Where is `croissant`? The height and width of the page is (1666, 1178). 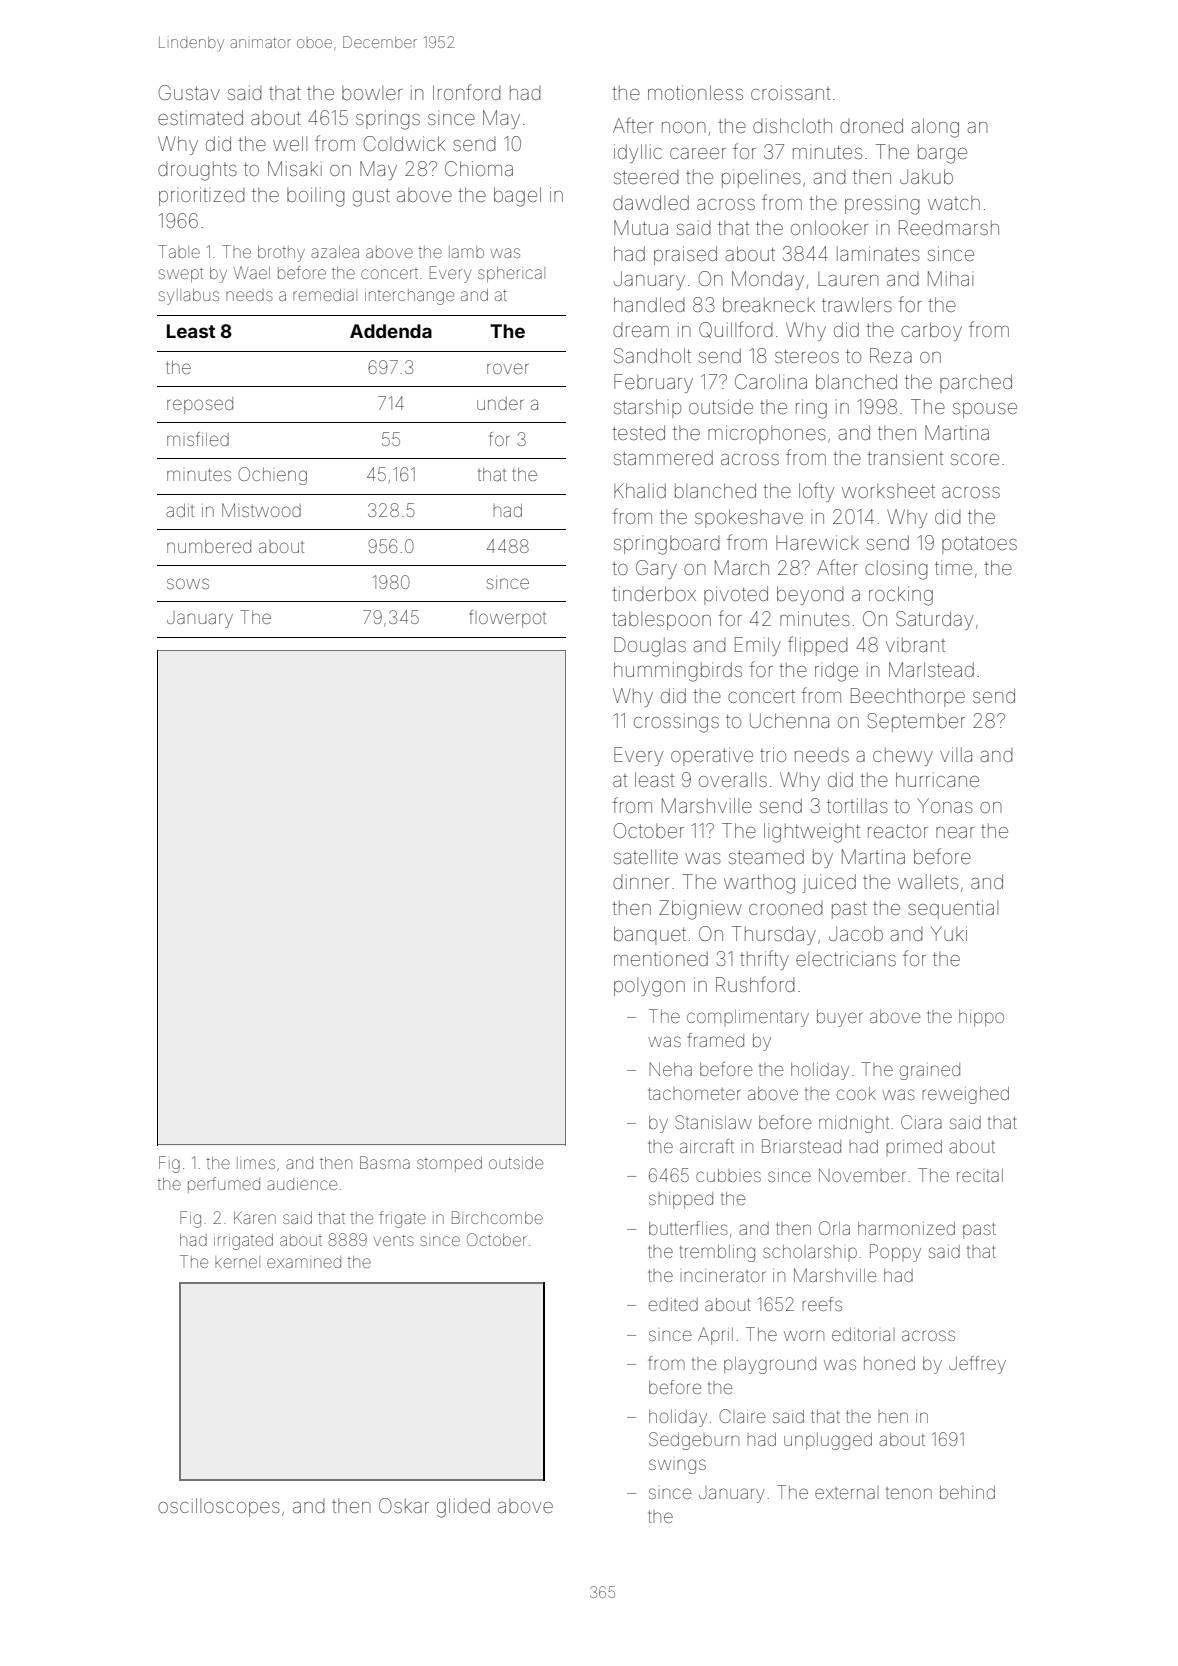 croissant is located at coordinates (790, 92).
